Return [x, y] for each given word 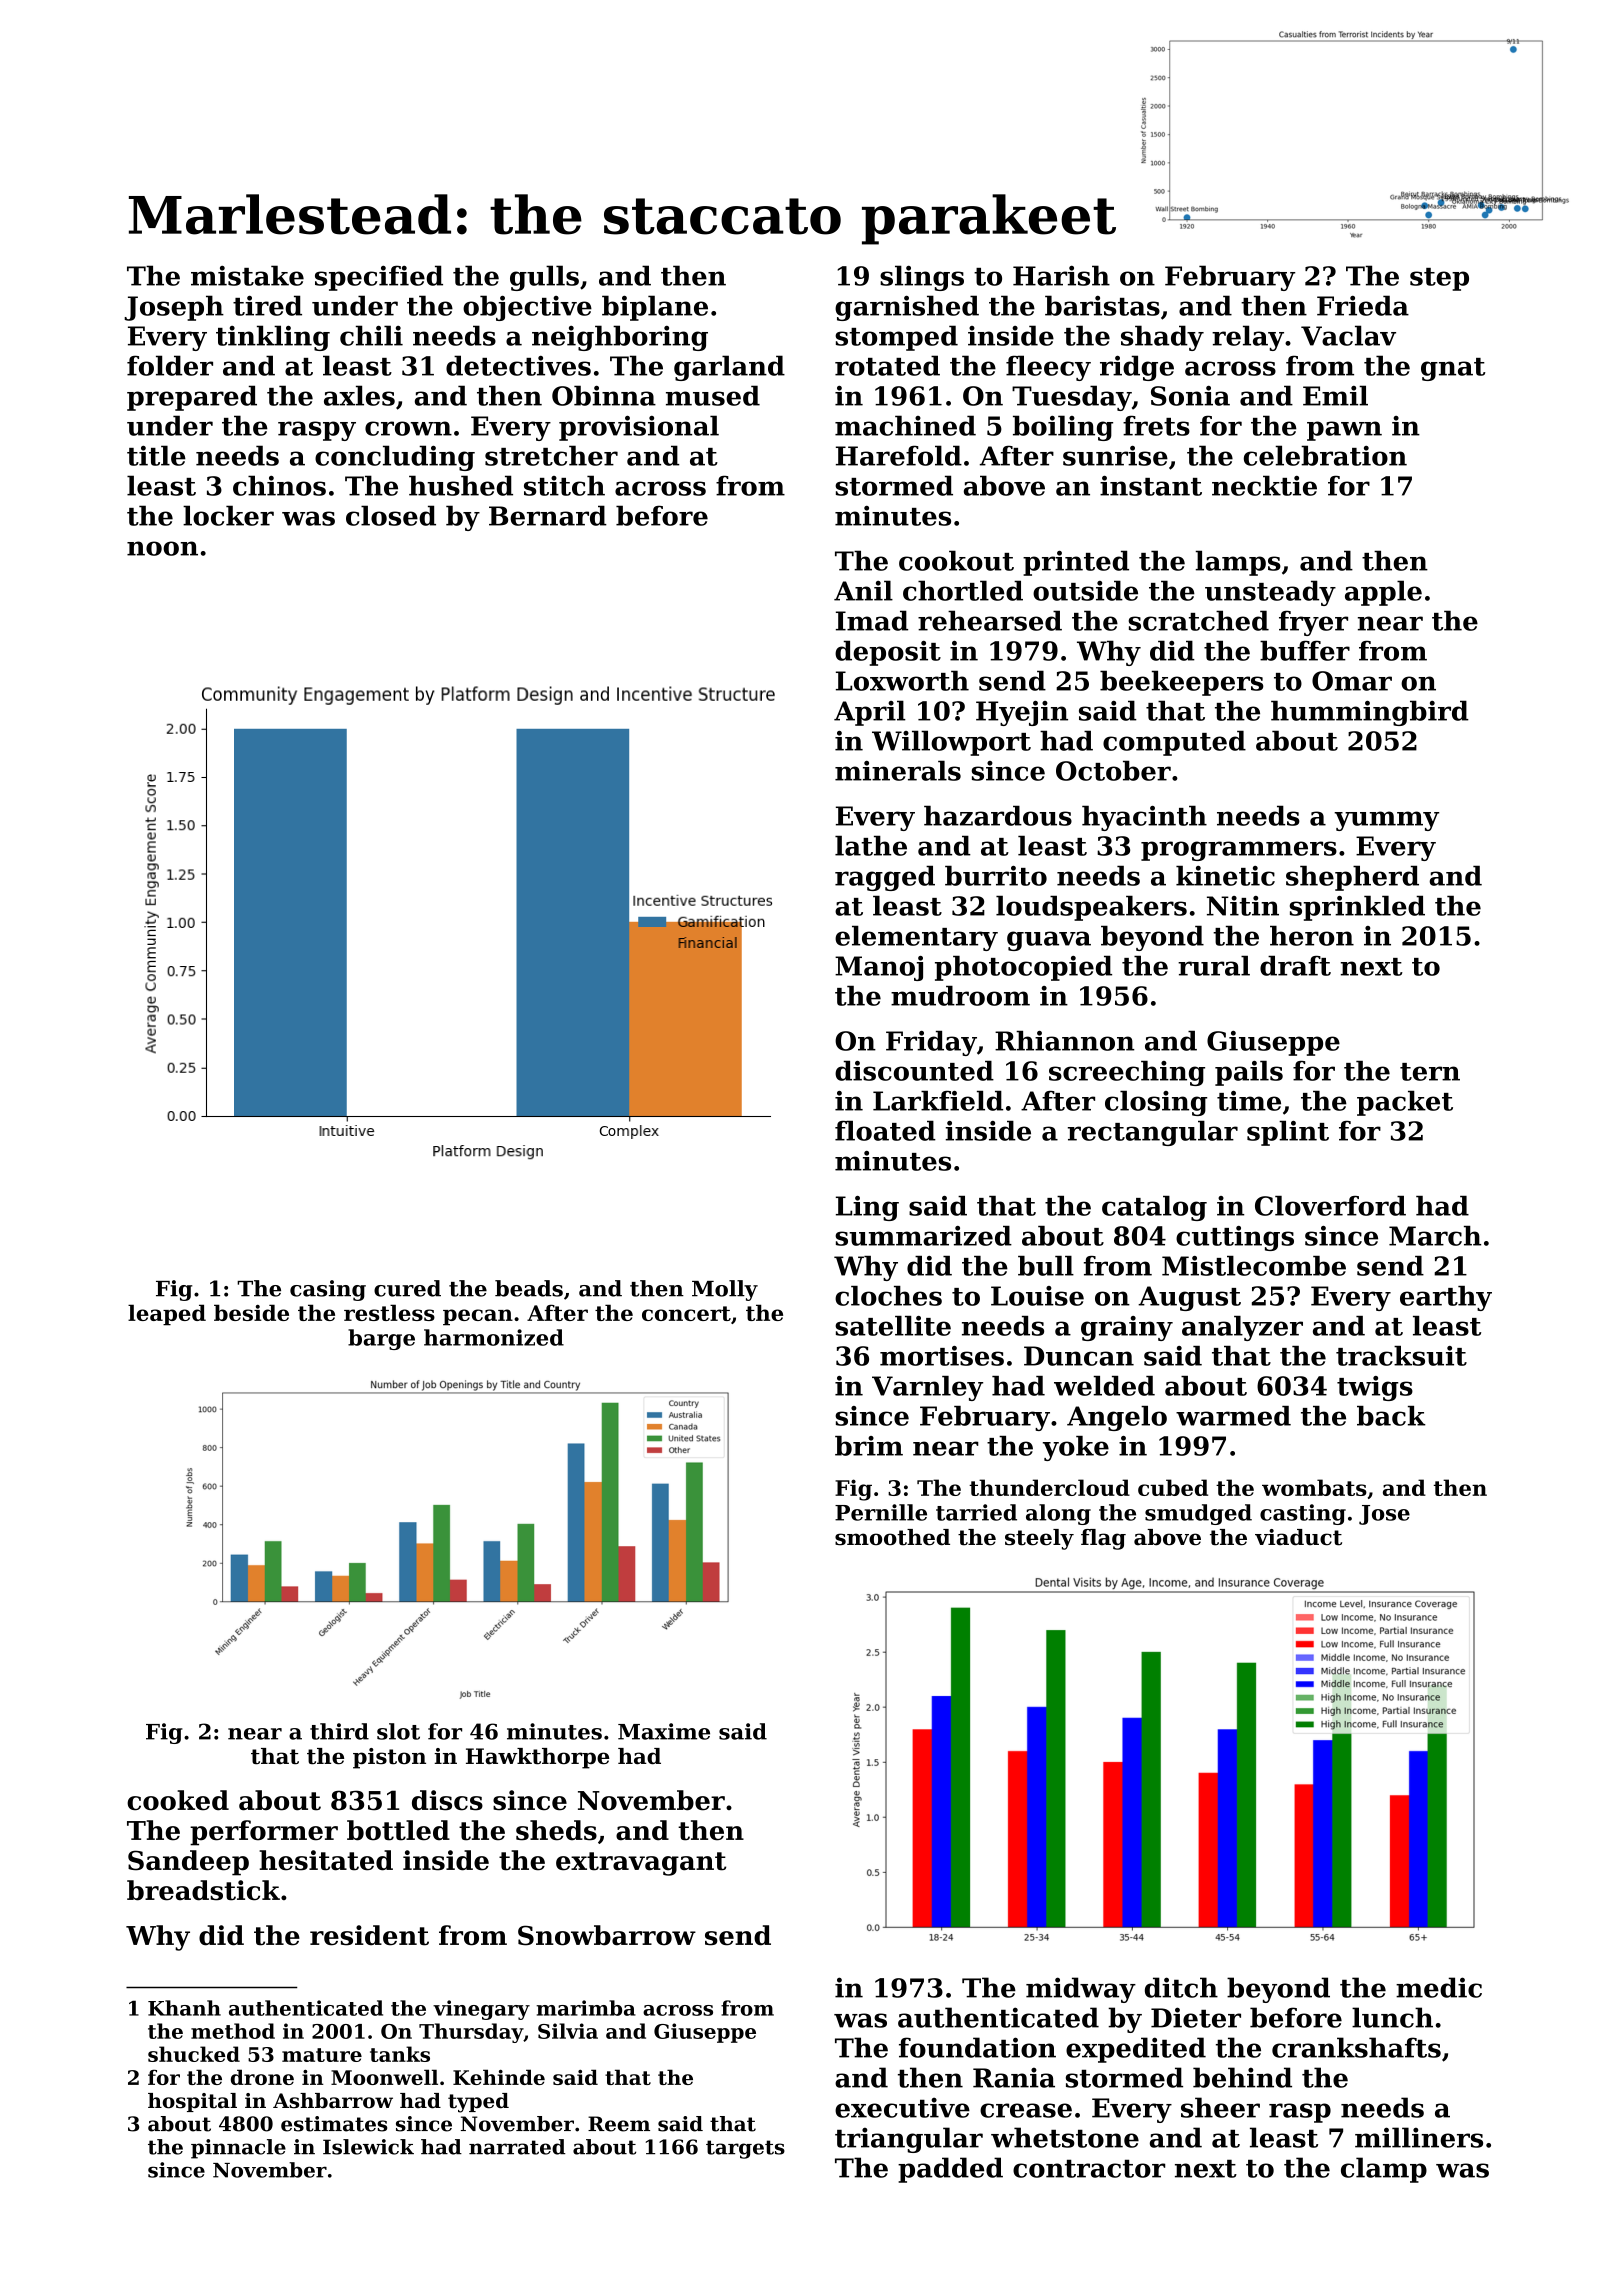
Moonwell [384, 2077]
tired [267, 305]
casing [328, 1290]
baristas [1102, 305]
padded [950, 2170]
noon [162, 548]
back [1391, 1416]
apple [1383, 593]
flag [1103, 1539]
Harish [1061, 275]
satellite [893, 1326]
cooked [178, 1800]
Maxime [664, 1731]
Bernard [548, 515]
